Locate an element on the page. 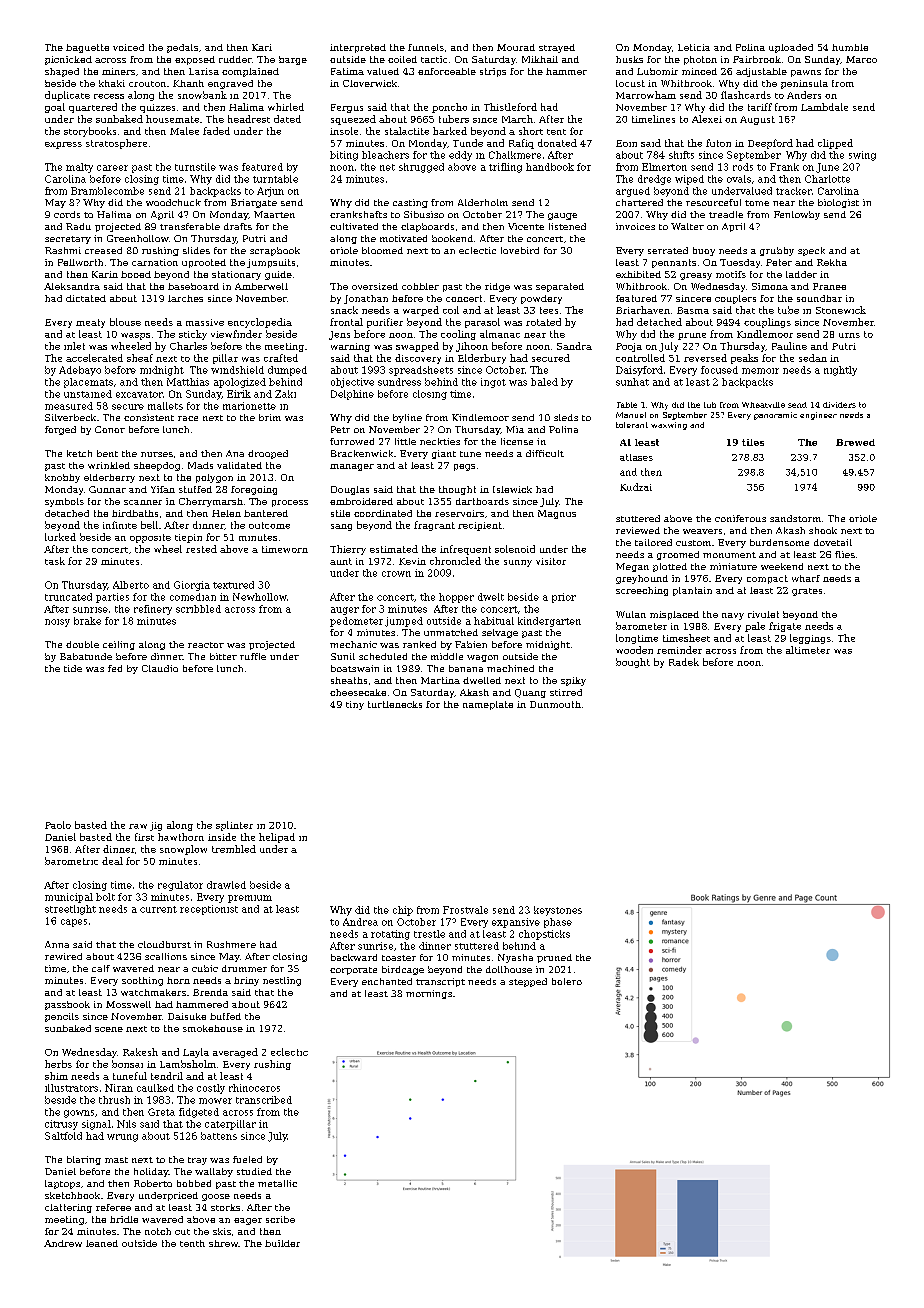  tactic is located at coordinates (434, 59).
